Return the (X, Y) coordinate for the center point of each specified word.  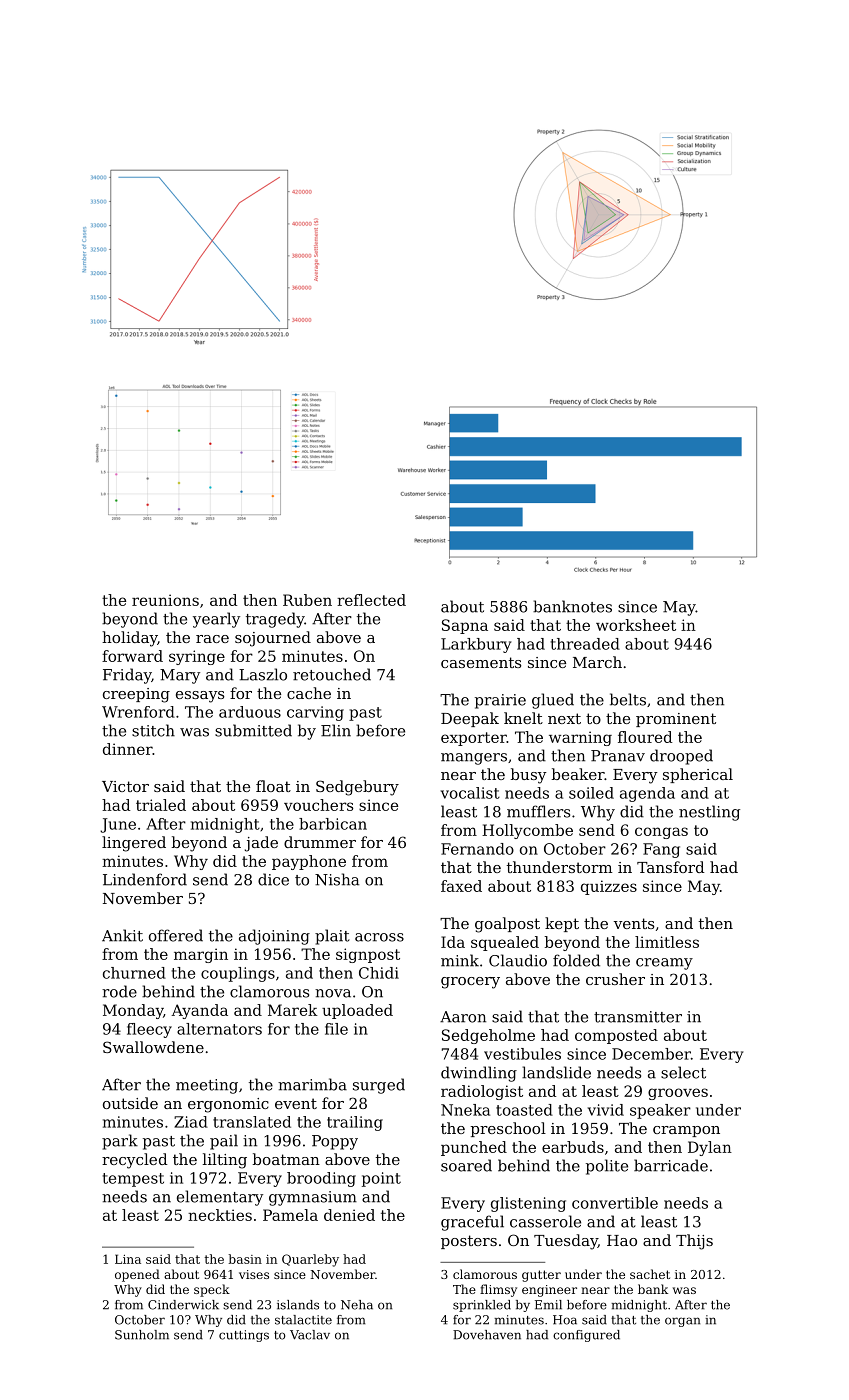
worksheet (636, 625)
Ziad (191, 1122)
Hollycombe (527, 831)
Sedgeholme (488, 1036)
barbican (333, 824)
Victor (125, 786)
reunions (165, 600)
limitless (667, 942)
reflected (371, 600)
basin (245, 1259)
